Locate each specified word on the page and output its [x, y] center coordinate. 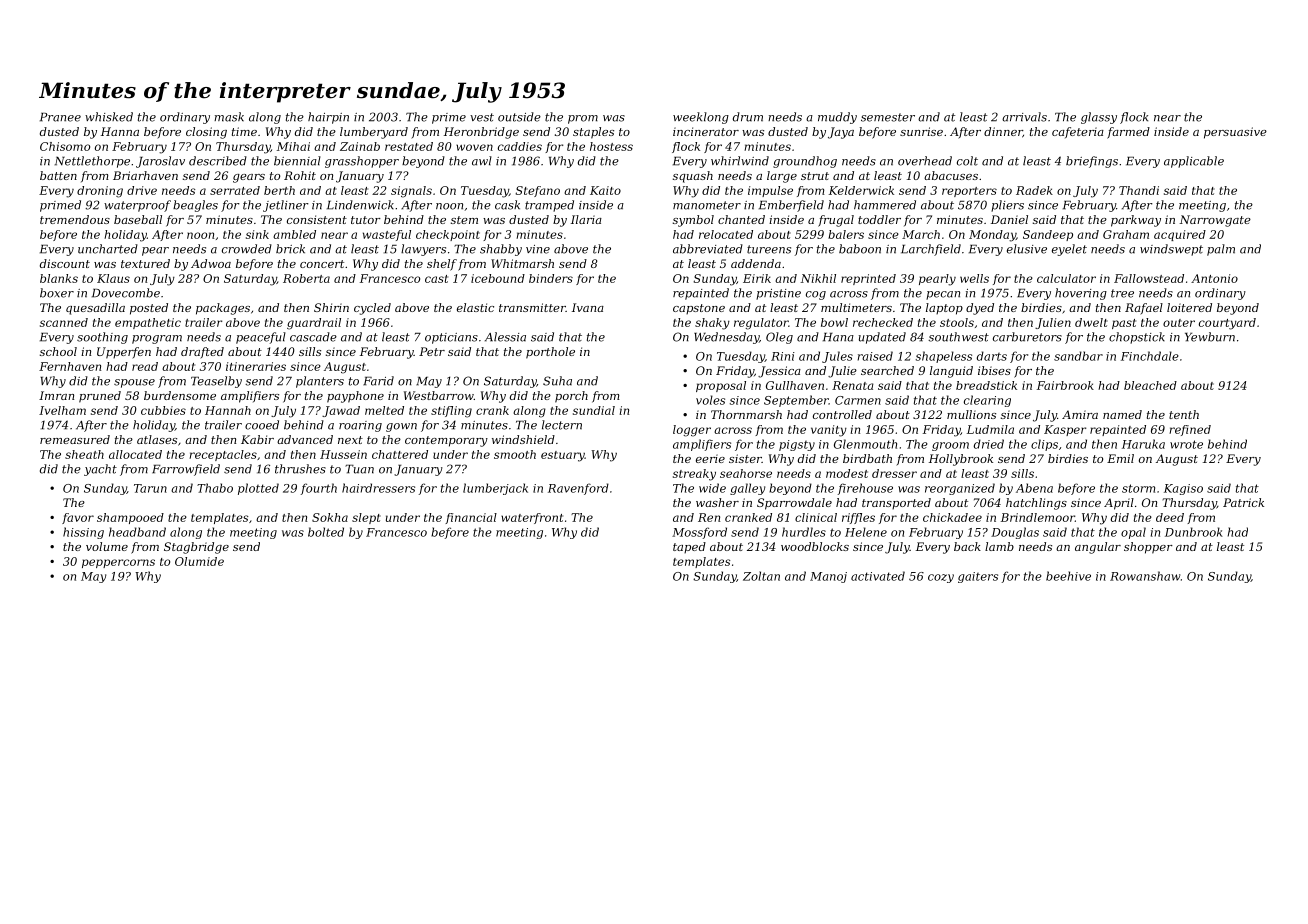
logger [692, 431]
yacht [100, 470]
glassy [1099, 118]
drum [748, 117]
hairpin [328, 118]
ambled [294, 234]
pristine [778, 294]
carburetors [1027, 337]
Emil [1120, 458]
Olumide [199, 561]
